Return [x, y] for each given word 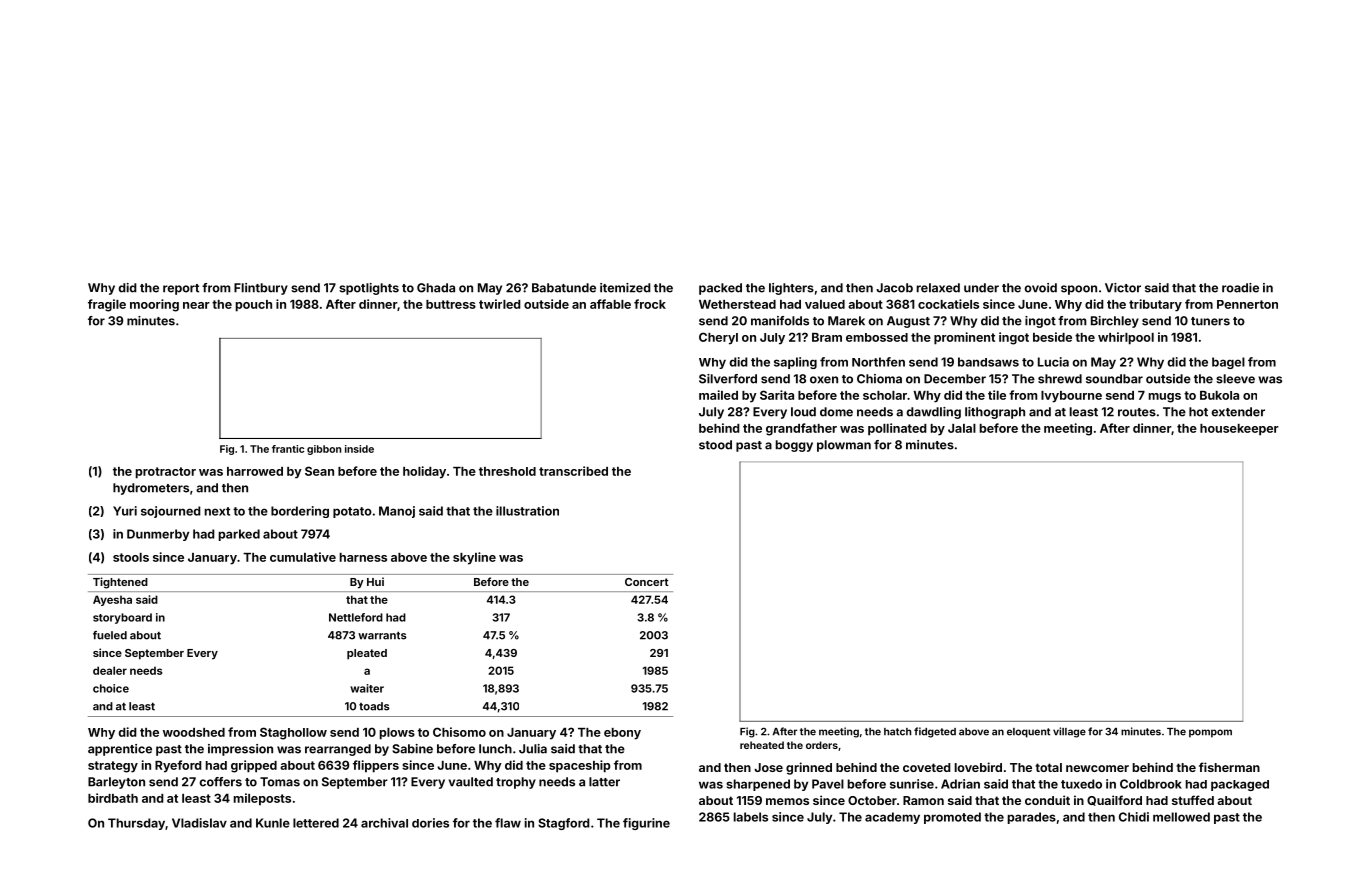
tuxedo [1081, 784]
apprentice [120, 750]
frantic [288, 449]
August [908, 322]
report [181, 289]
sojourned [171, 512]
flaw [508, 823]
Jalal [962, 428]
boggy [794, 446]
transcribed [573, 471]
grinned [809, 768]
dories [430, 823]
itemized [625, 288]
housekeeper [1239, 430]
